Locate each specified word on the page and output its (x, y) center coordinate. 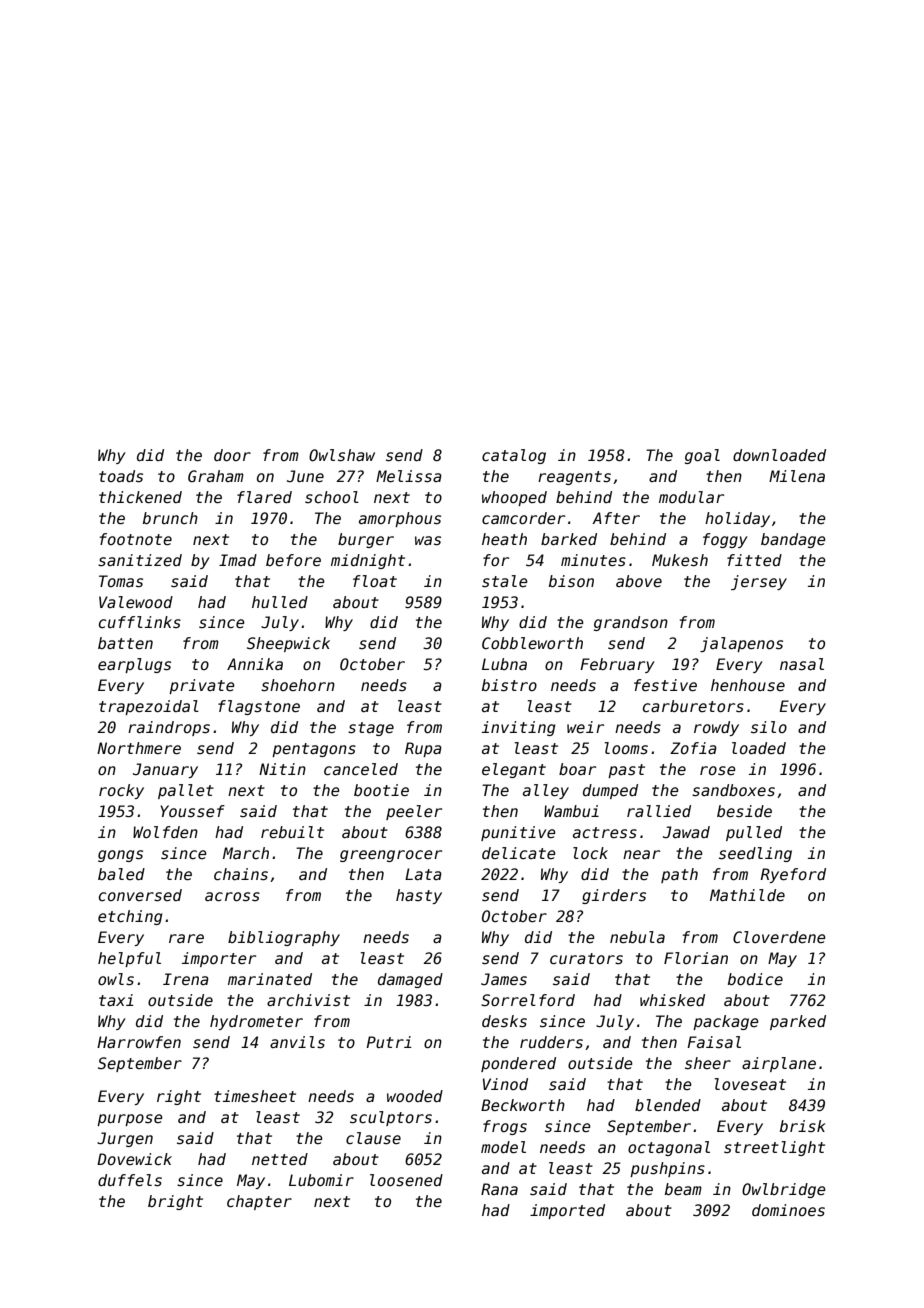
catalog (514, 456)
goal (702, 456)
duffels (130, 1180)
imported (567, 1211)
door (232, 455)
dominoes (788, 1210)
